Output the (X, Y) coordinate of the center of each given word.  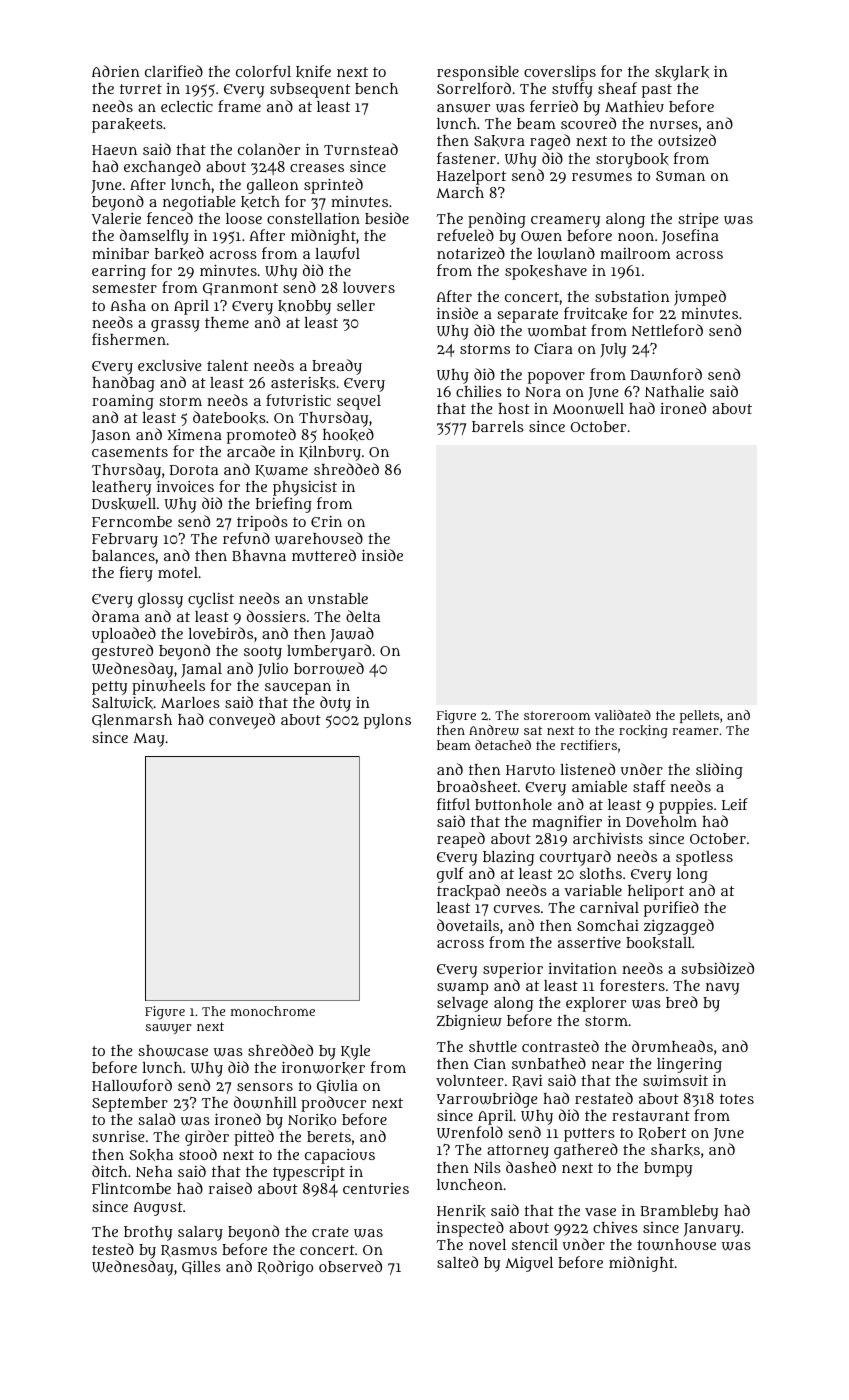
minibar (120, 253)
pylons (387, 721)
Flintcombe (131, 1188)
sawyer (169, 1029)
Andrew (494, 730)
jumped (700, 298)
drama (115, 616)
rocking (643, 732)
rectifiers (589, 744)
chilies (479, 391)
